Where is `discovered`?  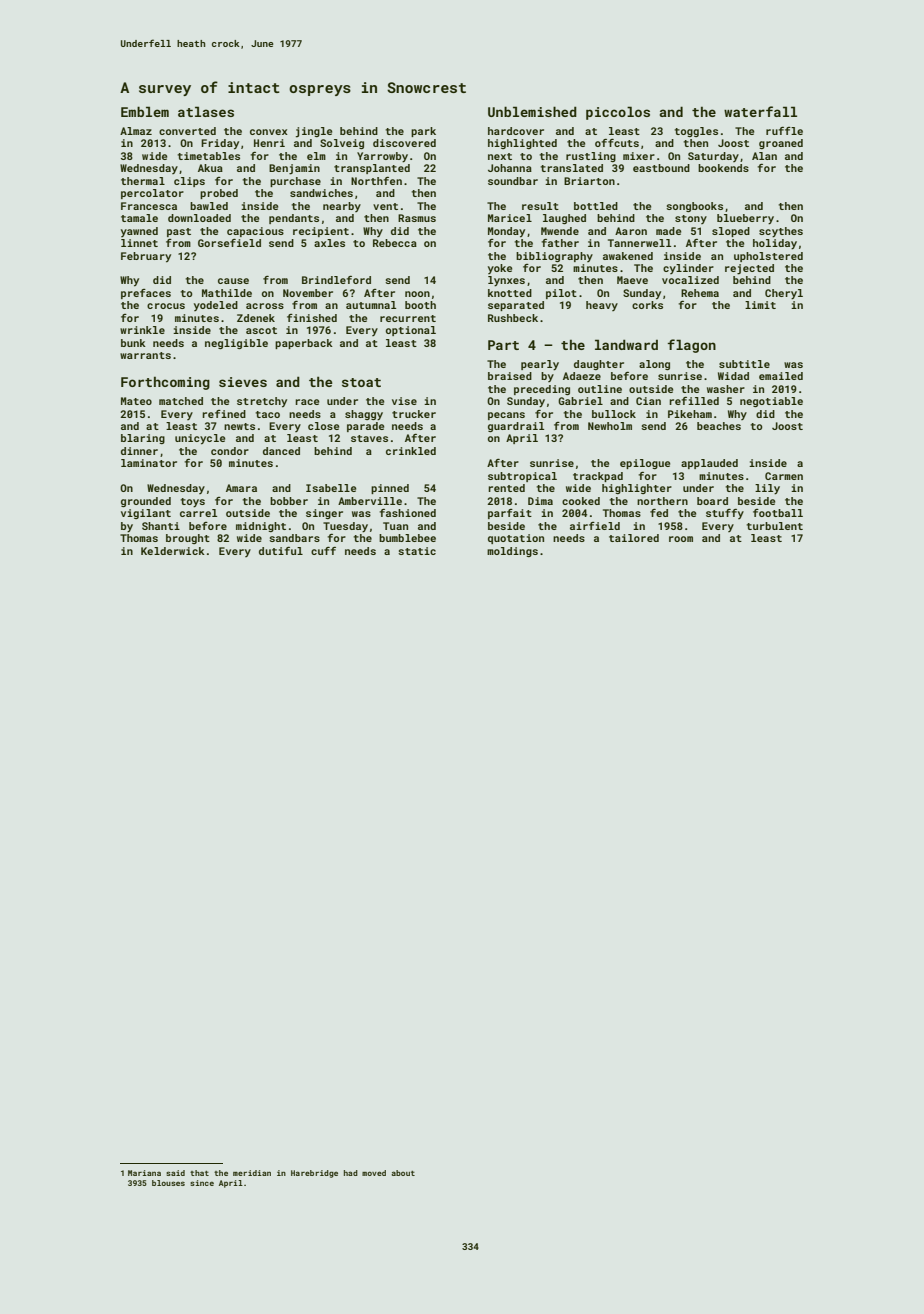
discovered is located at coordinates (404, 143).
